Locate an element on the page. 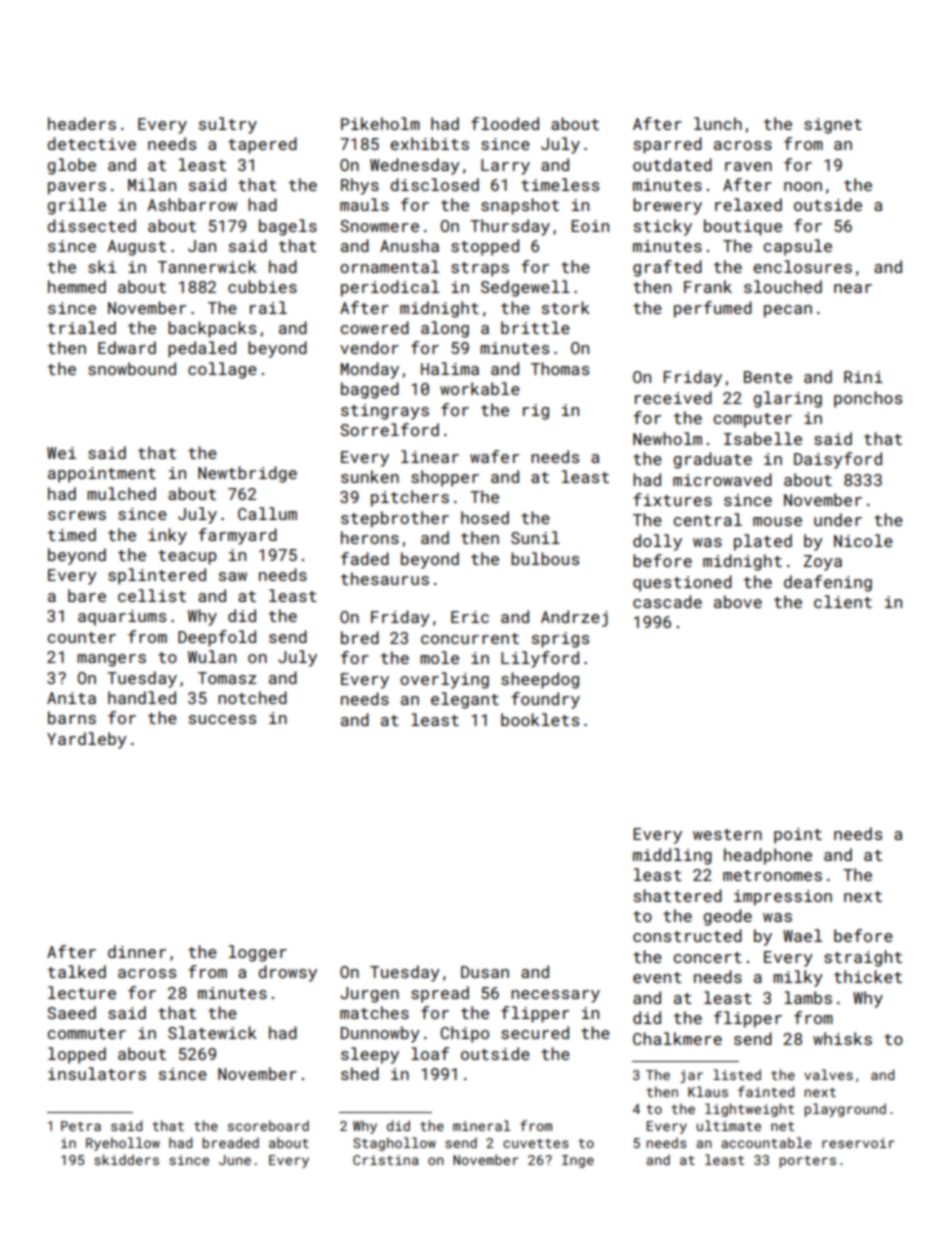  cuvettes is located at coordinates (536, 1143).
